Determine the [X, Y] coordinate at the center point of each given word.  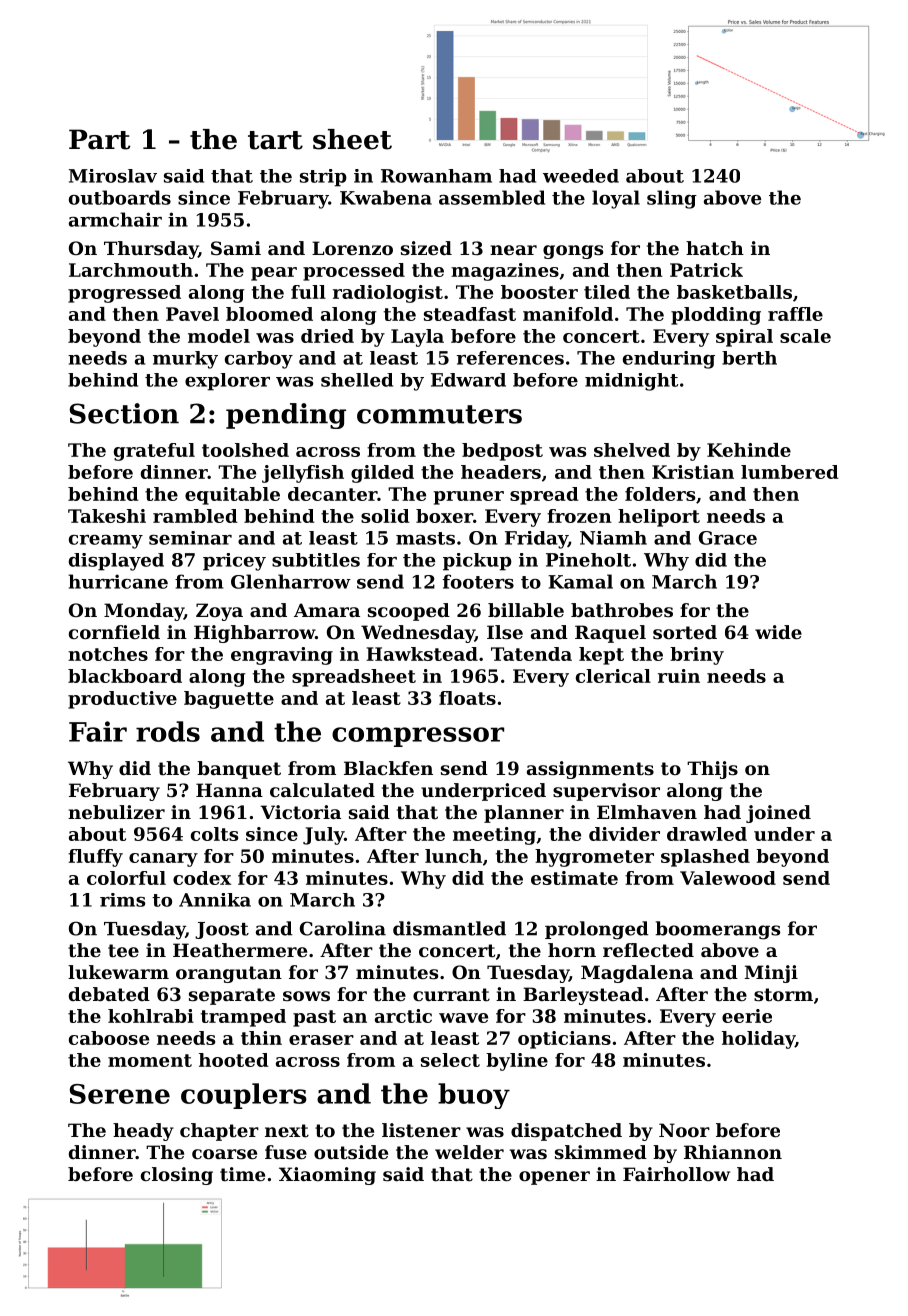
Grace [728, 538]
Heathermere [240, 950]
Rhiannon [733, 1152]
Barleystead [583, 996]
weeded [581, 176]
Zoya [219, 612]
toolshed [245, 450]
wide [778, 632]
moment [150, 1060]
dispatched [566, 1132]
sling [672, 199]
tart [275, 140]
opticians [564, 1040]
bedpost [502, 452]
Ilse [505, 632]
